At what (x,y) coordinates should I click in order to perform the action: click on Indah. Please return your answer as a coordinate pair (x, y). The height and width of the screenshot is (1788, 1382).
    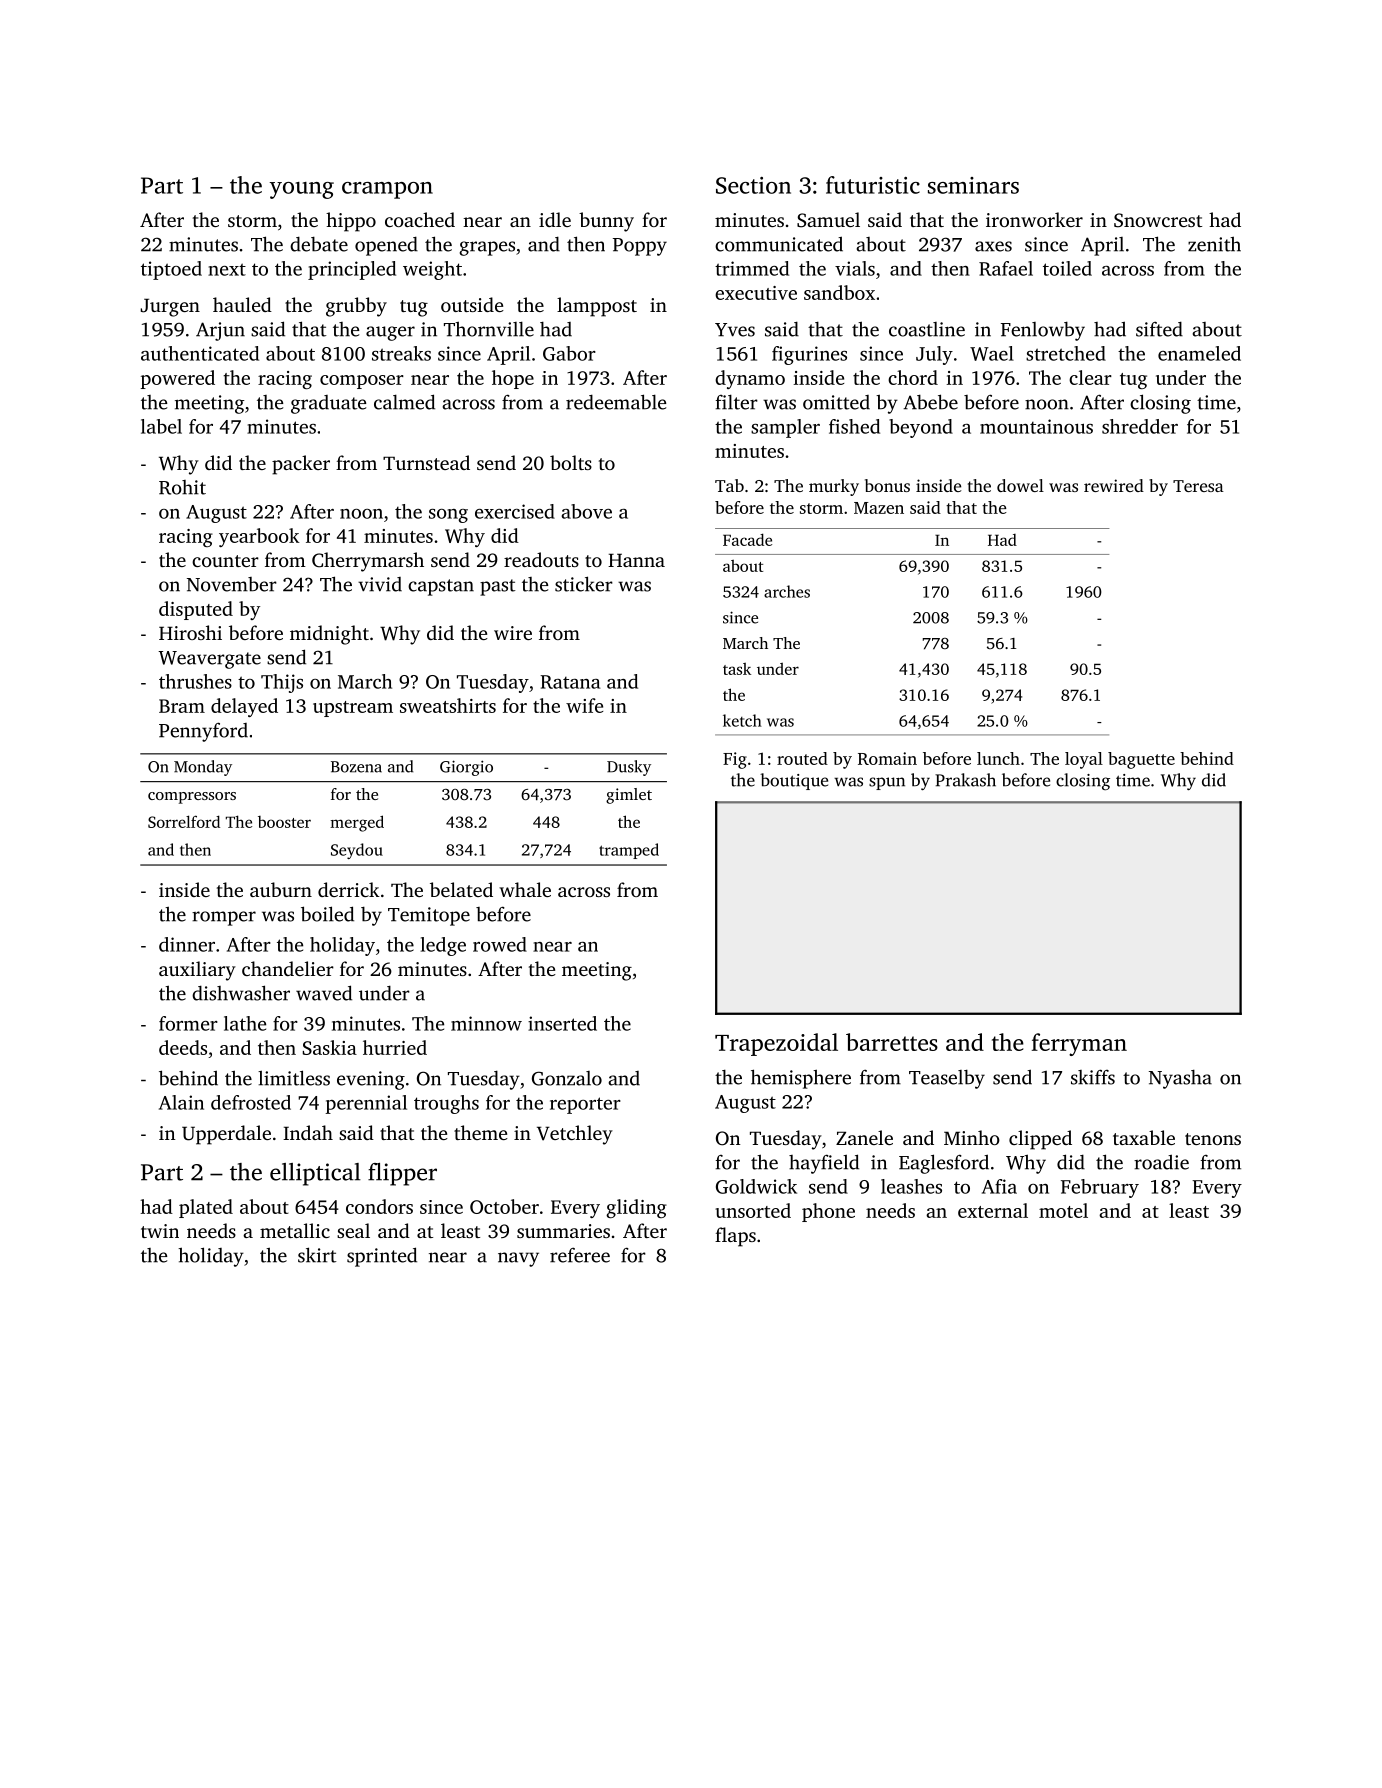
    Looking at the image, I should click on (308, 1132).
